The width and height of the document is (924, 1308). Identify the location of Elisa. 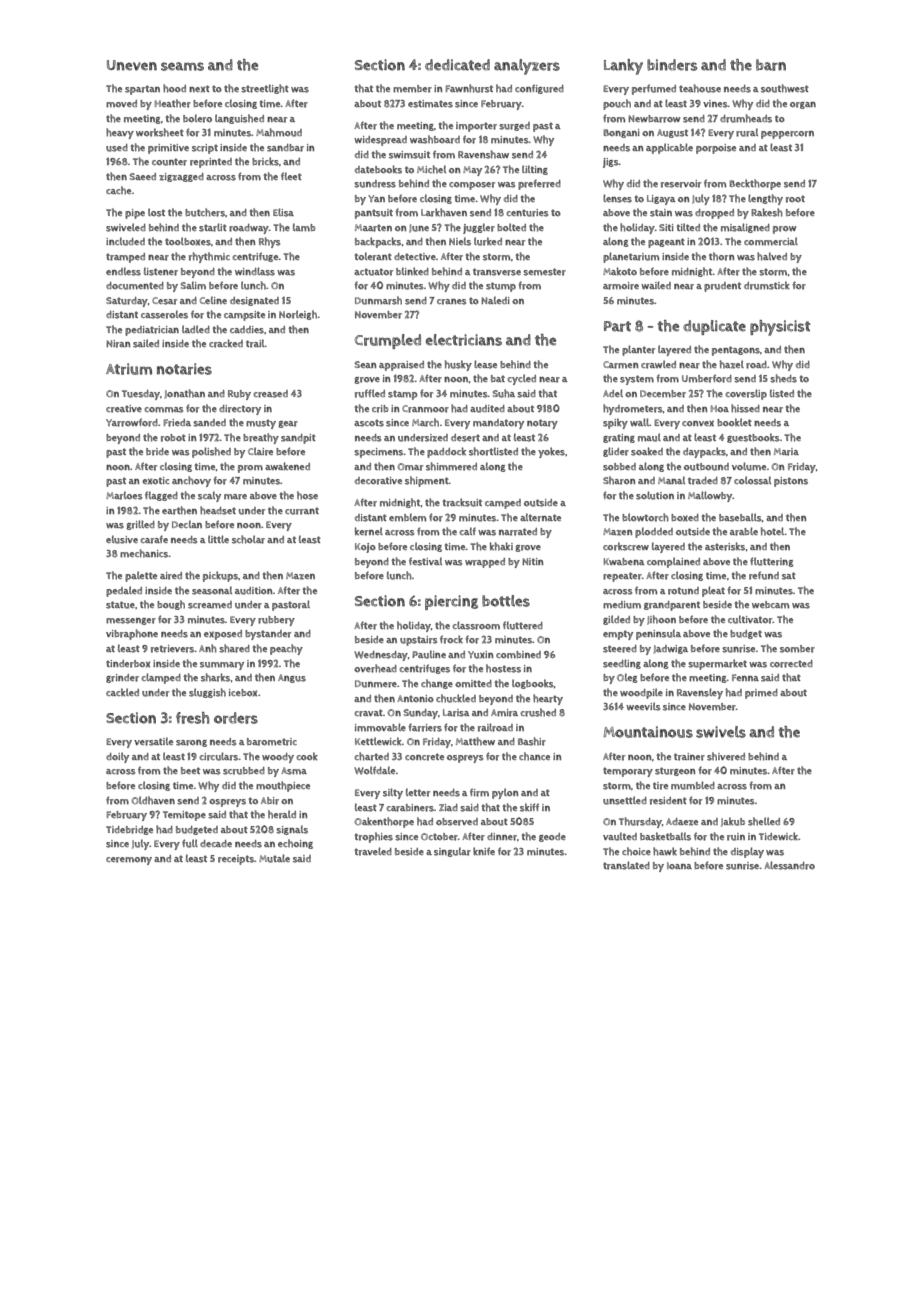
(283, 212).
